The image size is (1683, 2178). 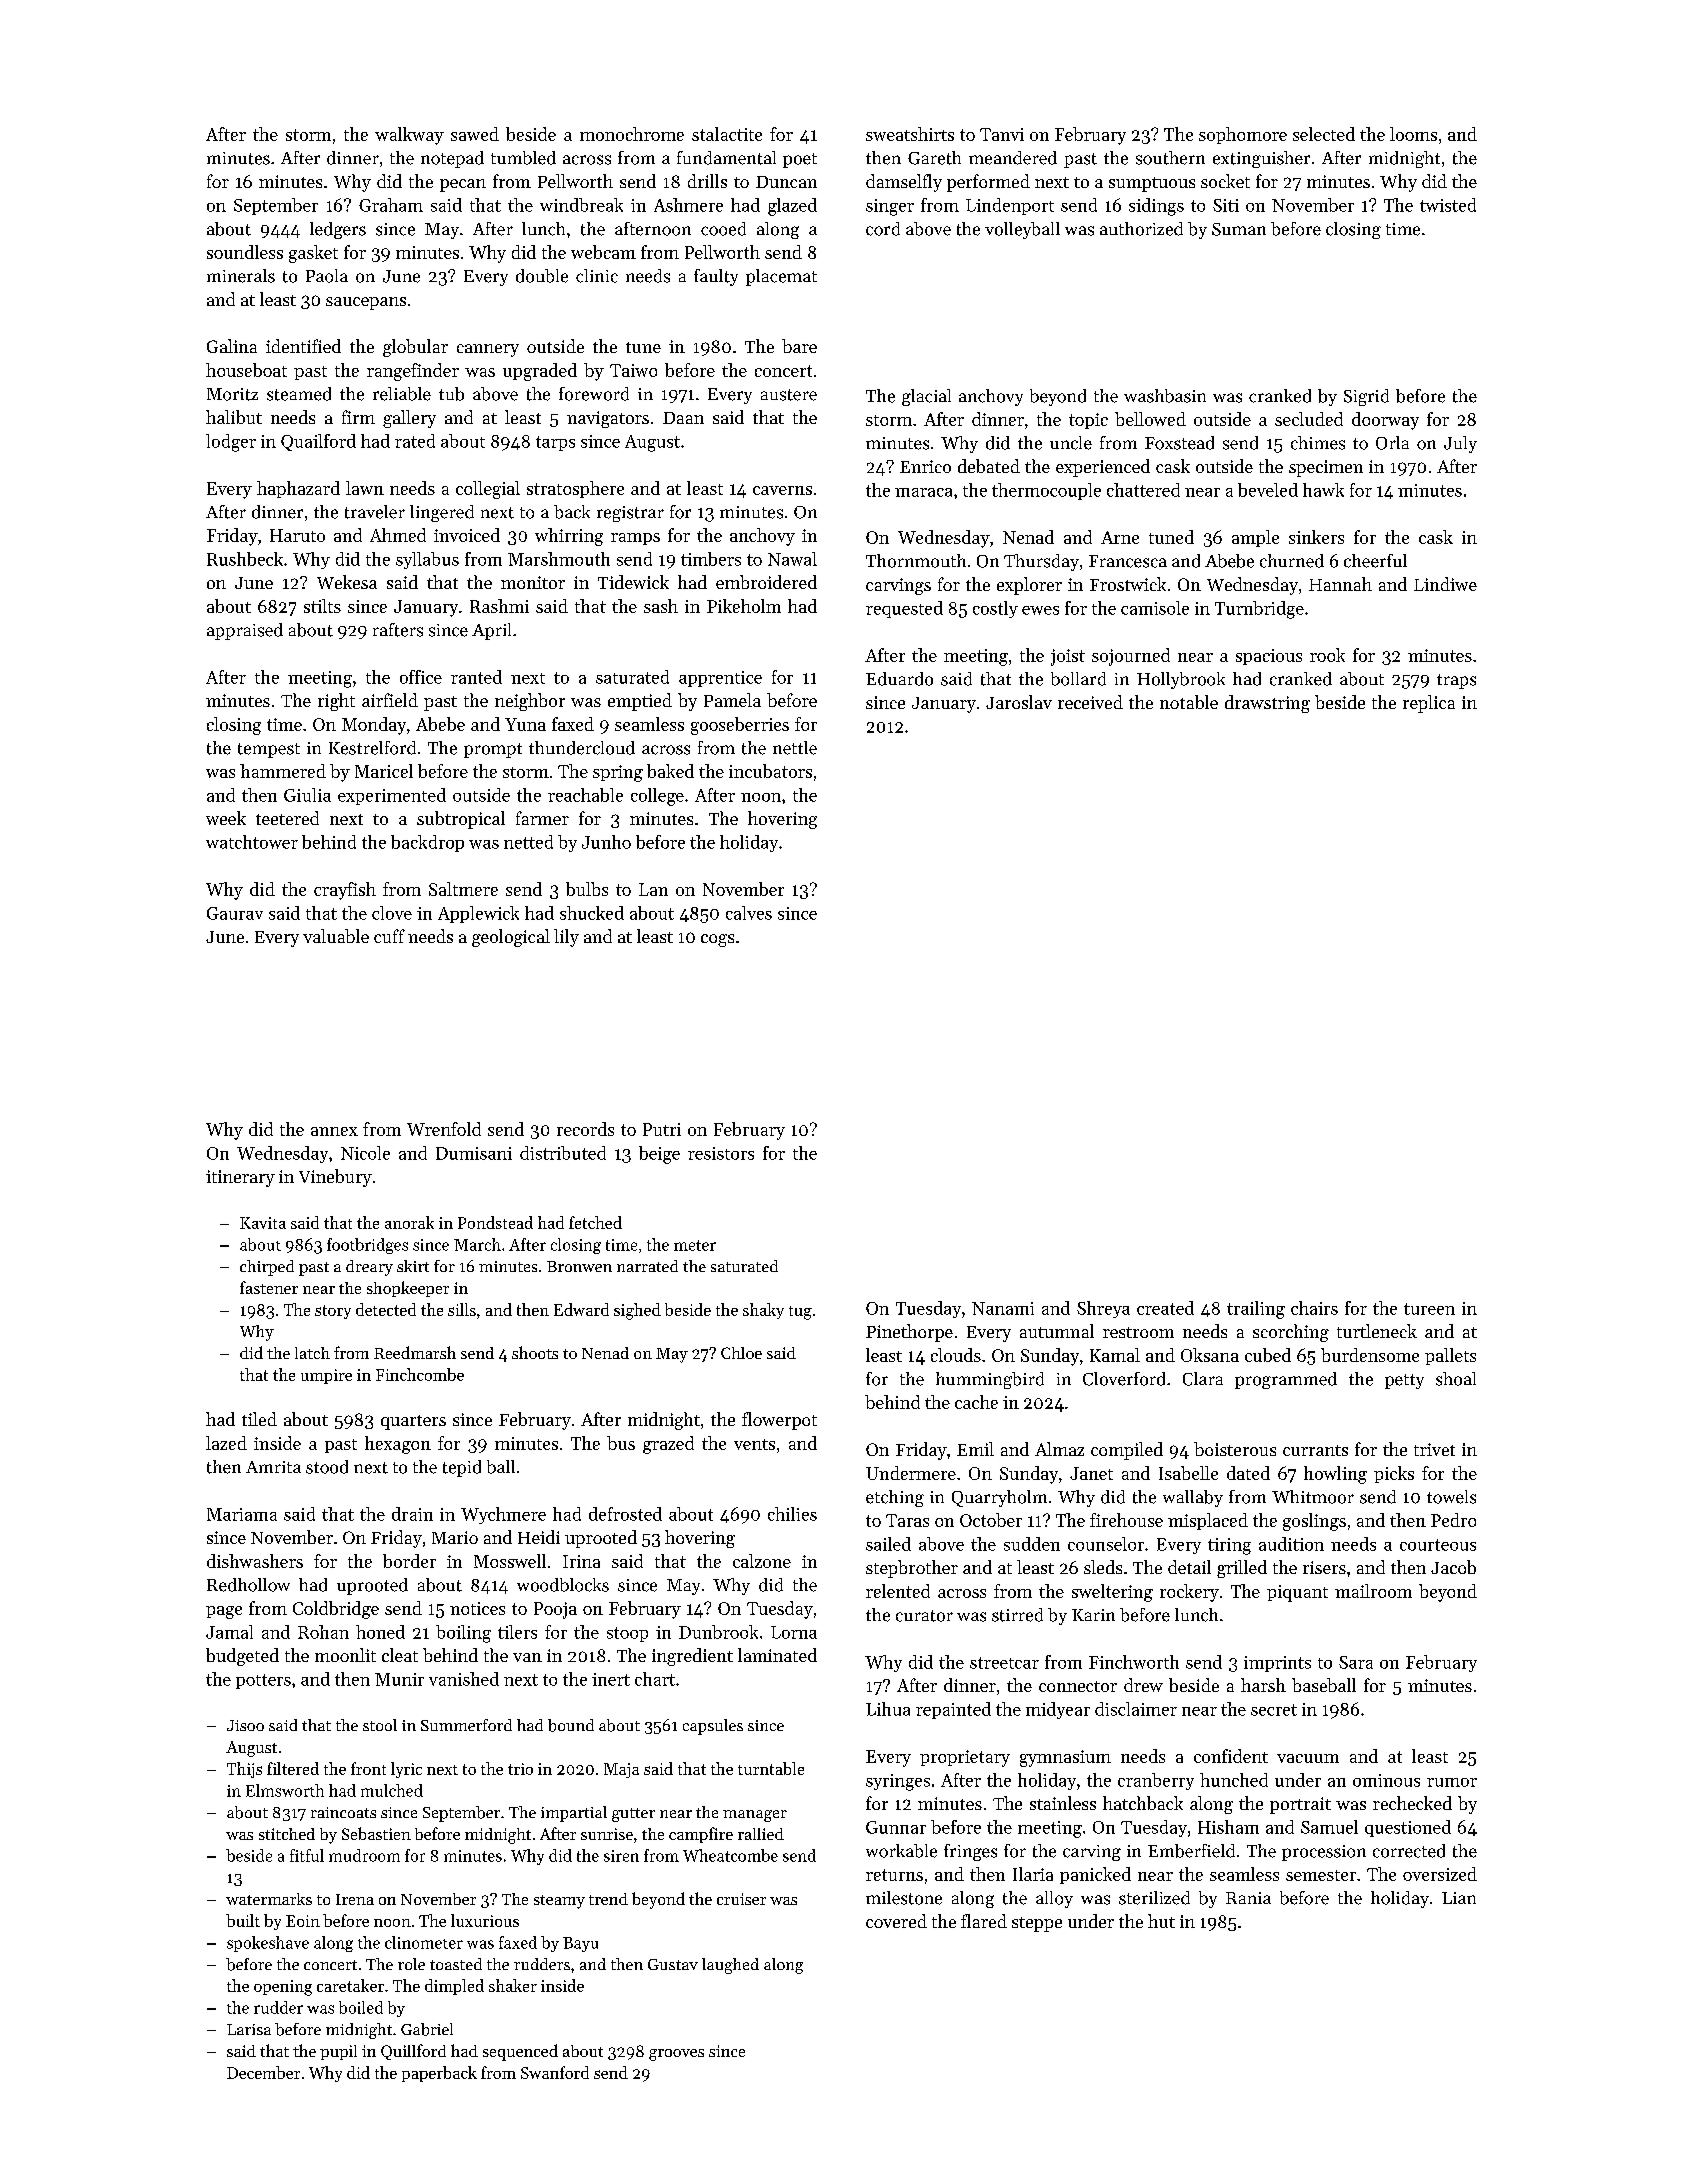 I want to click on Pikeholm, so click(x=744, y=606).
